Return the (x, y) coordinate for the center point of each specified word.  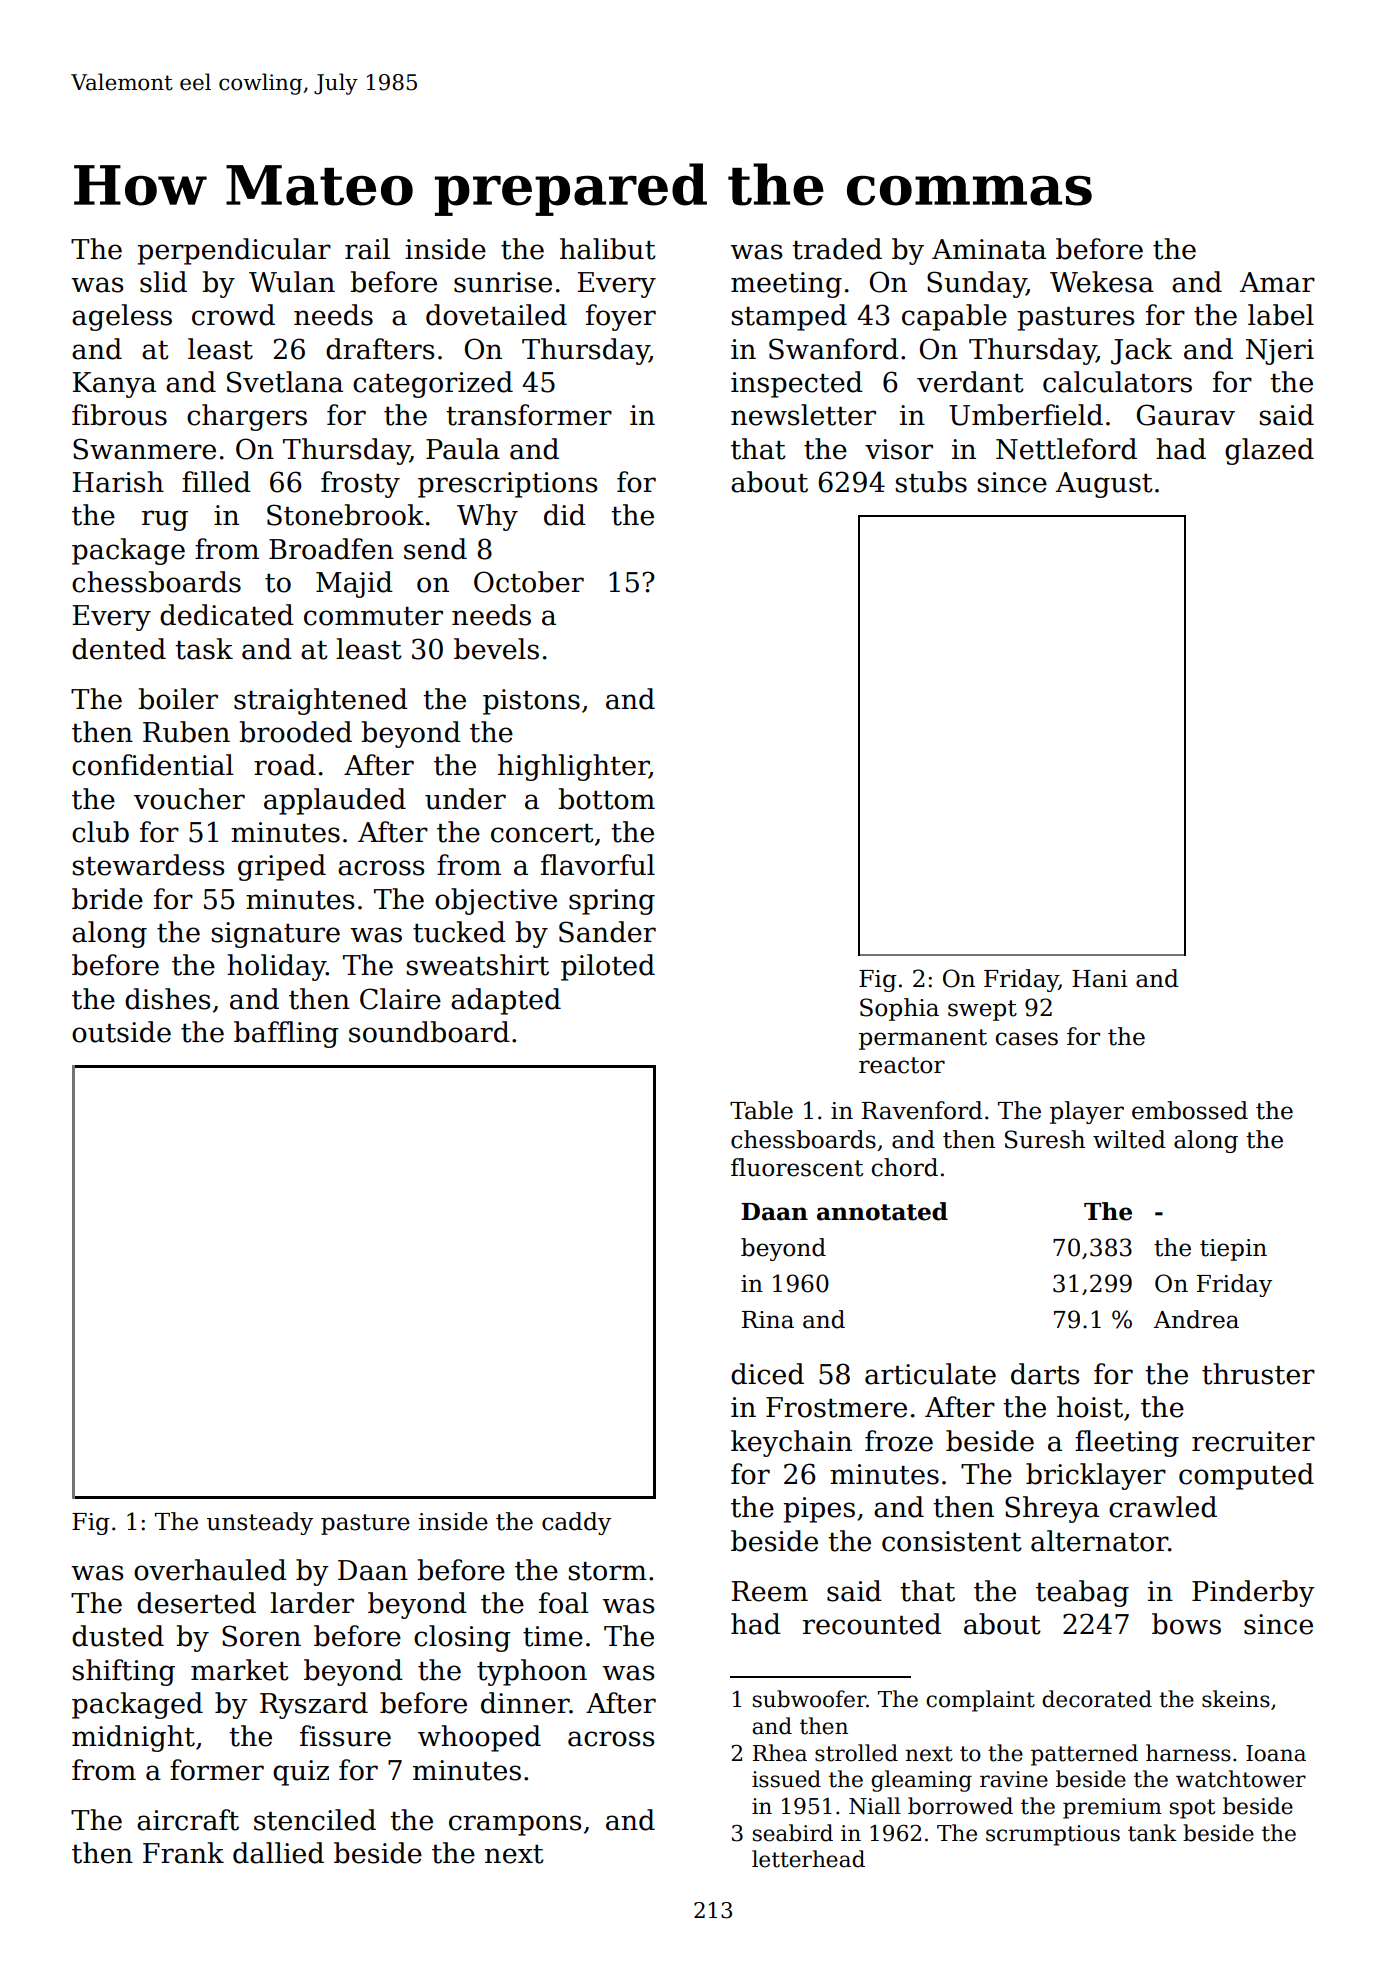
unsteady (260, 1523)
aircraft (188, 1820)
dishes (167, 999)
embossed (1190, 1110)
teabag (1082, 1593)
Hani (1100, 979)
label (1281, 315)
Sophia (899, 1009)
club (100, 832)
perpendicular (234, 251)
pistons (531, 702)
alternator (1099, 1541)
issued (786, 1779)
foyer (621, 317)
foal (564, 1603)
